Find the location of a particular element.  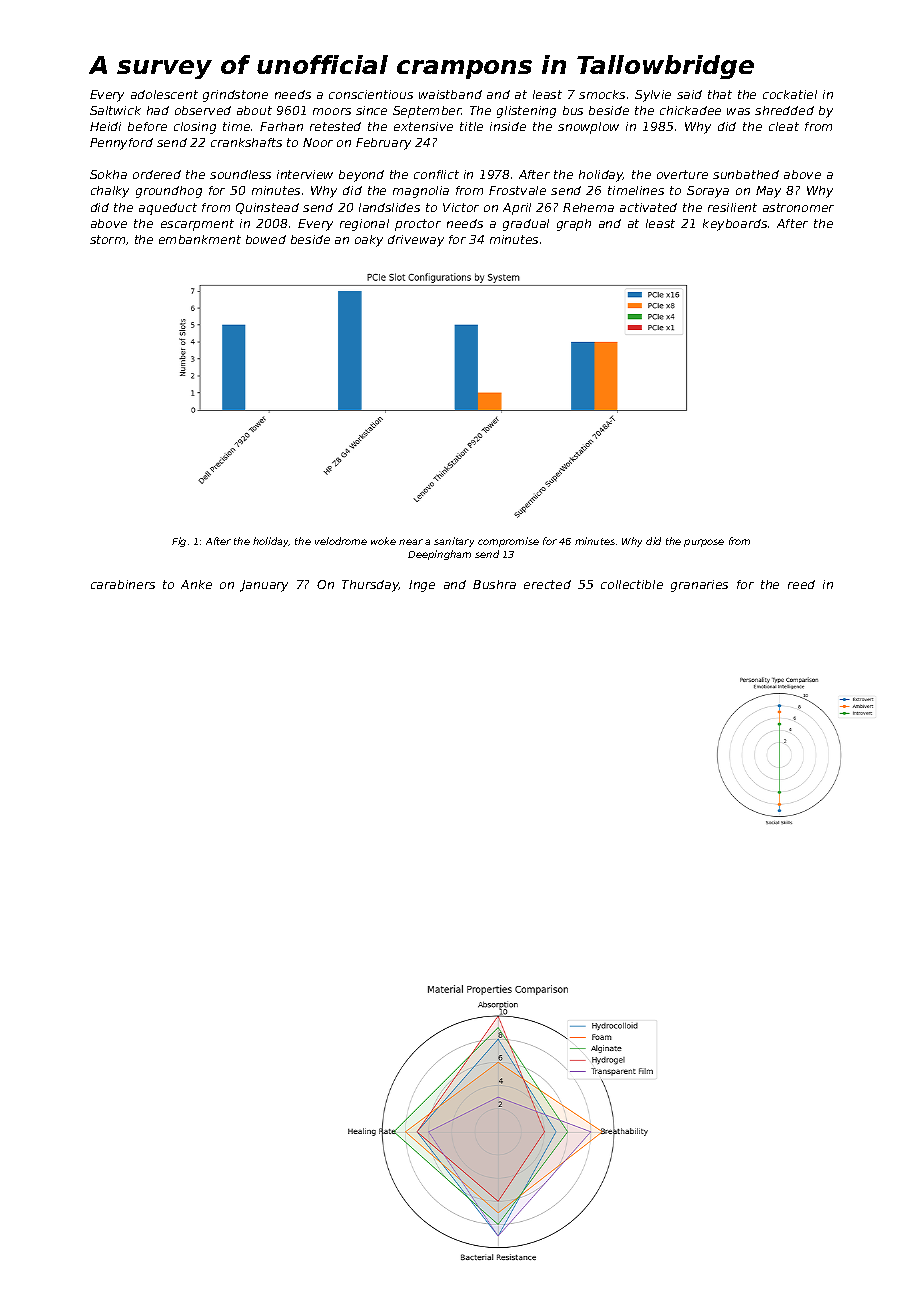

storm is located at coordinates (107, 239).
